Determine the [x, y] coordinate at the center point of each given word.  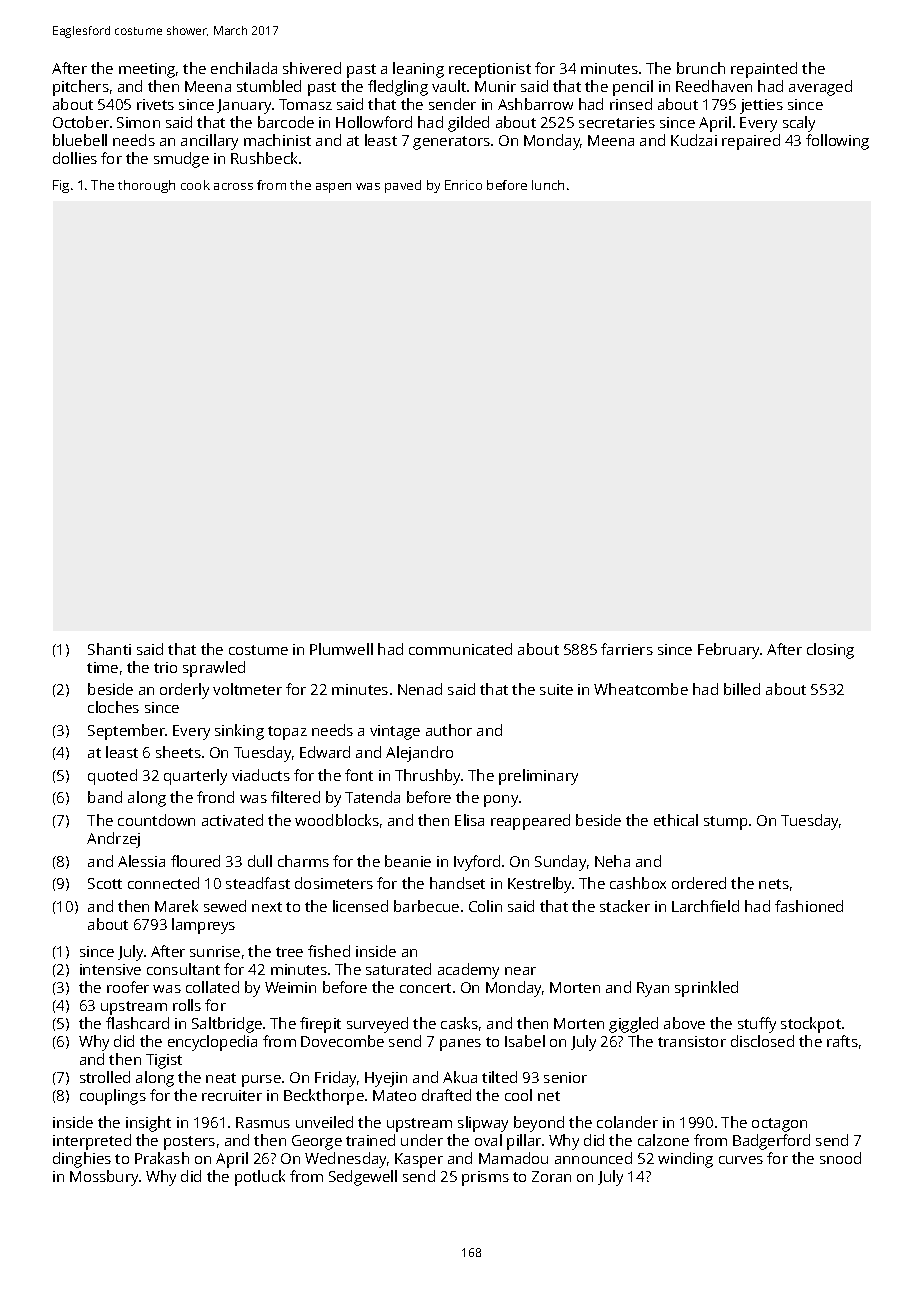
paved [403, 186]
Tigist [164, 1061]
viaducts [261, 775]
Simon [138, 122]
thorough [146, 186]
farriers [627, 649]
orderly [184, 691]
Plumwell [341, 649]
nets [774, 884]
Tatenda [372, 797]
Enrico [463, 185]
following [837, 142]
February [729, 651]
